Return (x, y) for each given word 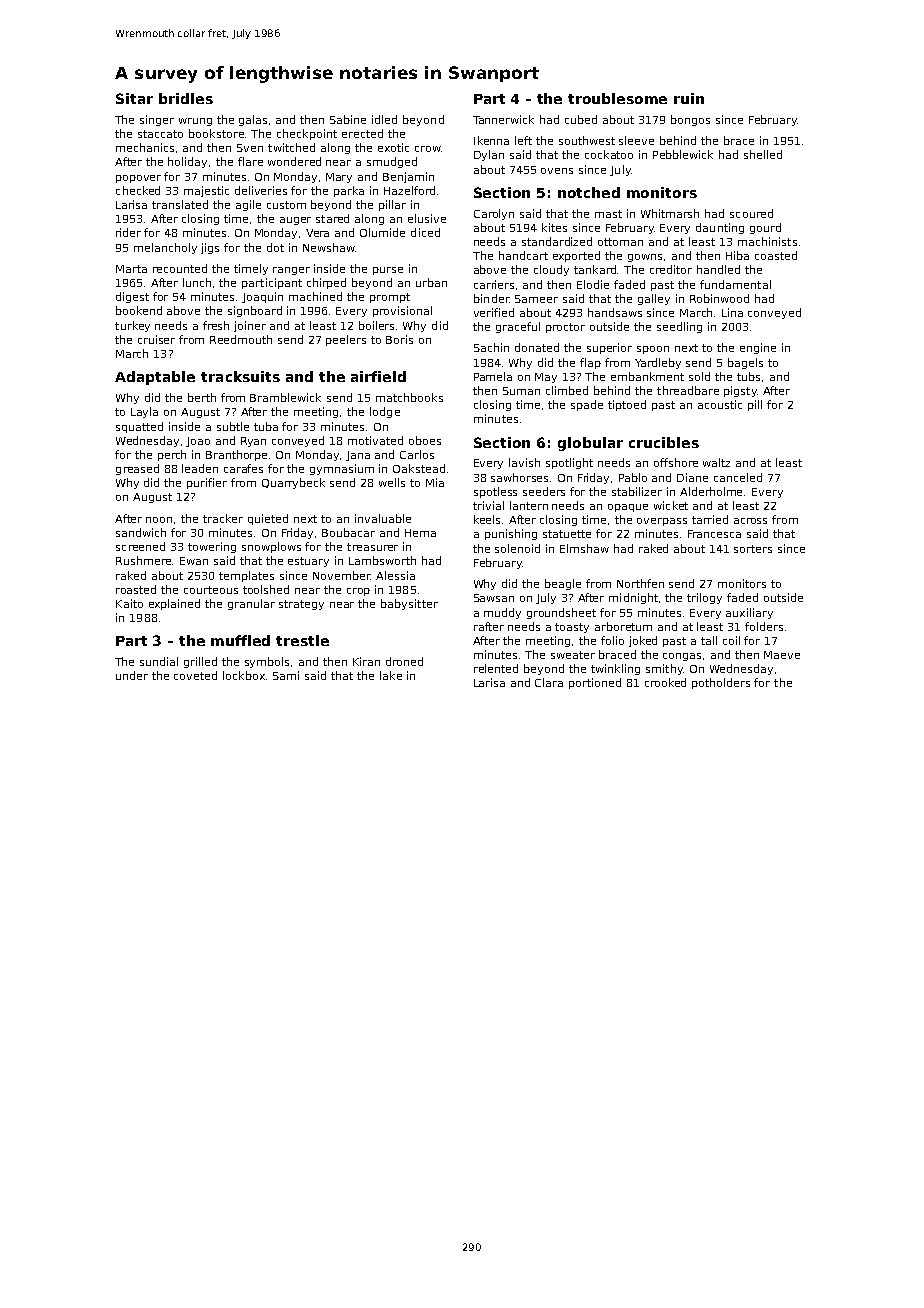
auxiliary (749, 613)
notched (589, 192)
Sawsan (494, 598)
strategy (301, 605)
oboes (425, 440)
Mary (339, 178)
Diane (692, 477)
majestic (206, 191)
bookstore (216, 133)
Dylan (489, 155)
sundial (159, 661)
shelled (763, 154)
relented (496, 668)
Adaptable (155, 378)
